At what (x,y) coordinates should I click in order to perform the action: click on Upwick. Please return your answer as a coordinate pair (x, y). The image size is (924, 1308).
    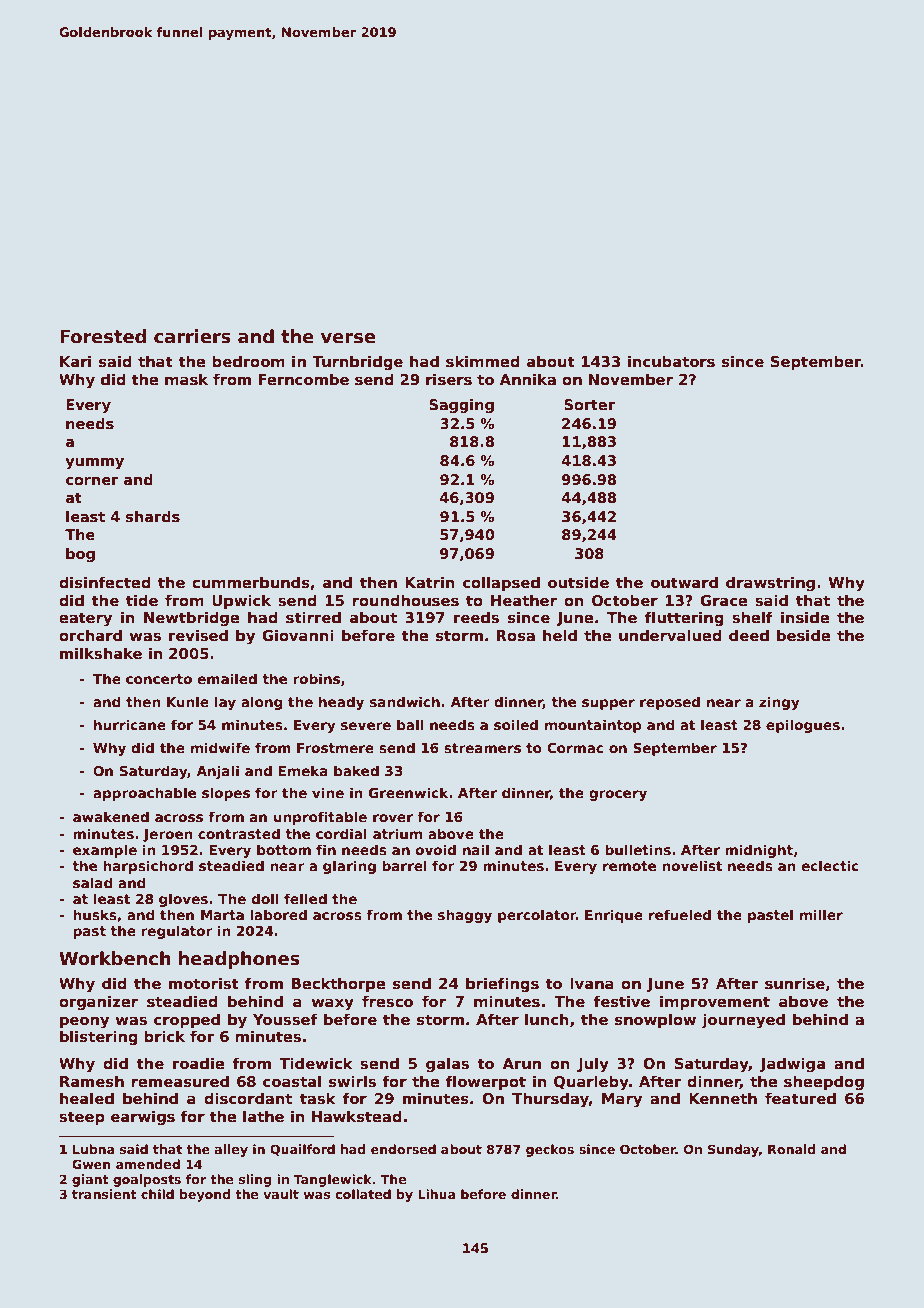
    Looking at the image, I should click on (241, 601).
